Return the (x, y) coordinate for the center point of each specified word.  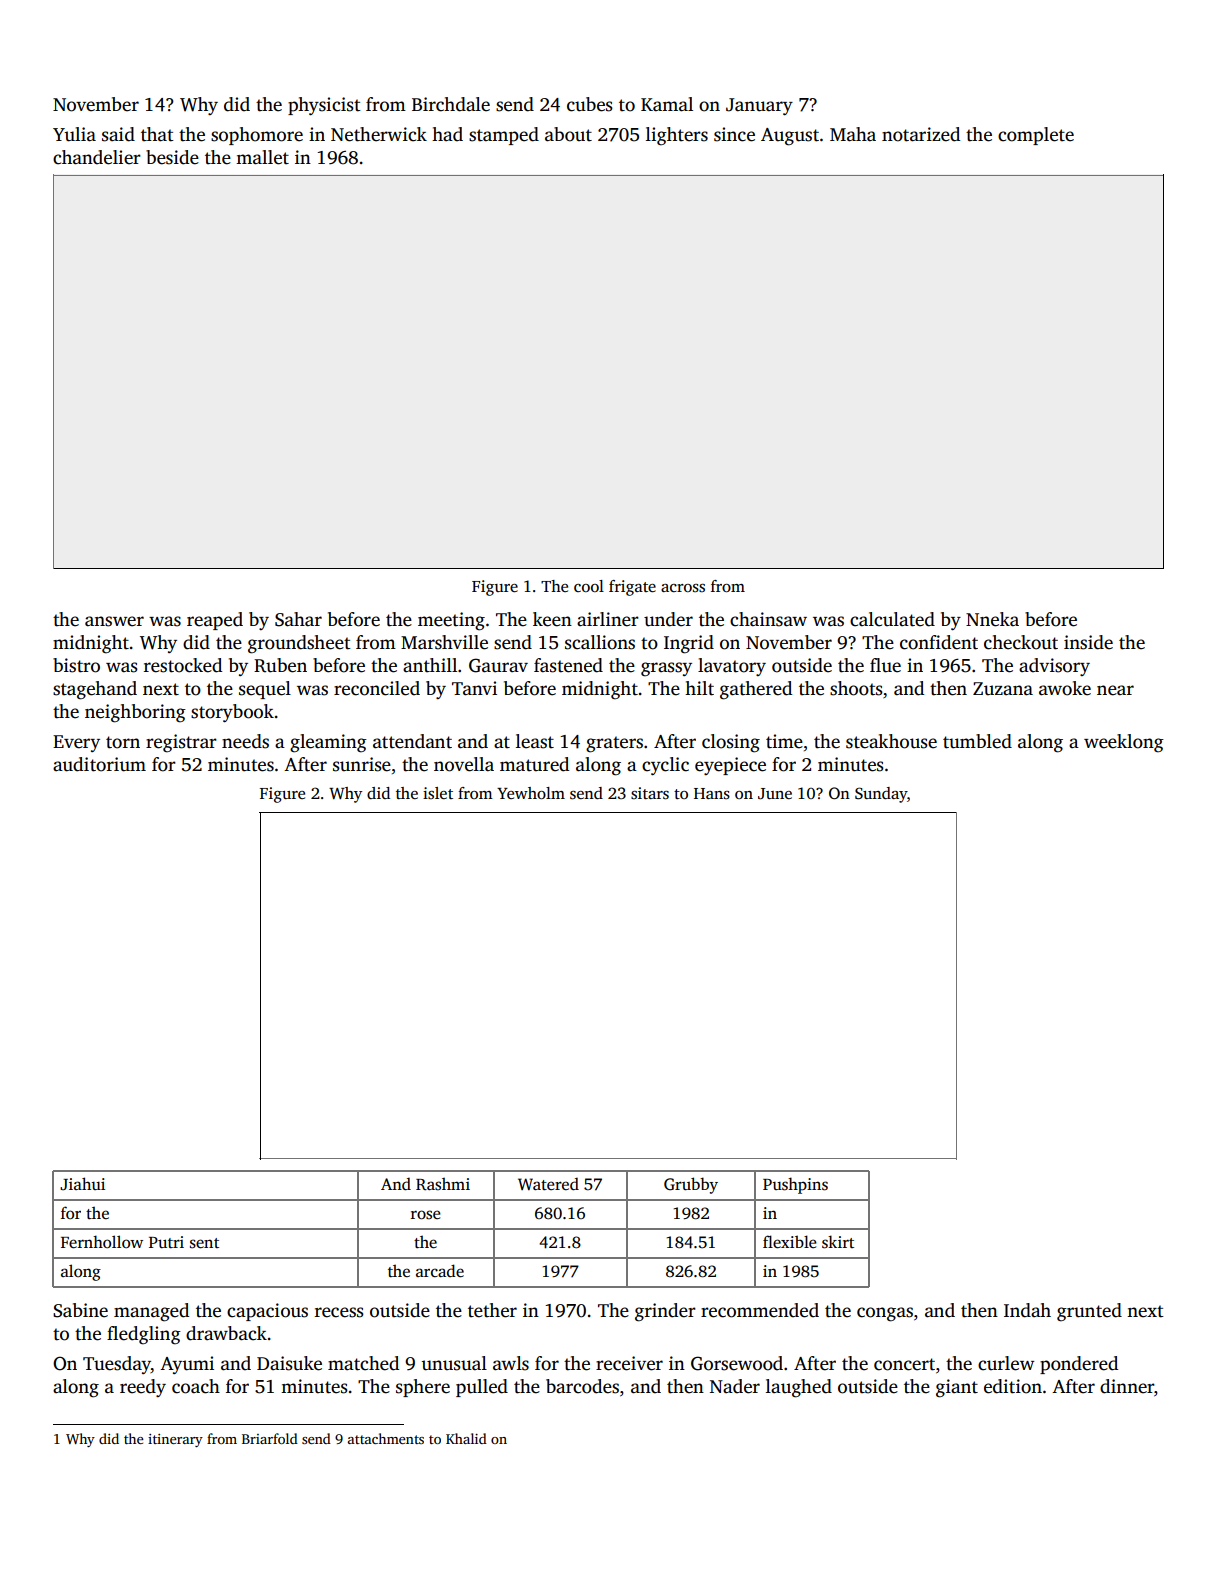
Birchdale (451, 104)
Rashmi (443, 1184)
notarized (921, 134)
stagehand (95, 690)
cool (589, 586)
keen (552, 619)
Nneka (992, 619)
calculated (892, 619)
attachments (386, 1438)
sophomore (257, 136)
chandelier (97, 157)
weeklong (1124, 743)
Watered (548, 1184)
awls (511, 1363)
